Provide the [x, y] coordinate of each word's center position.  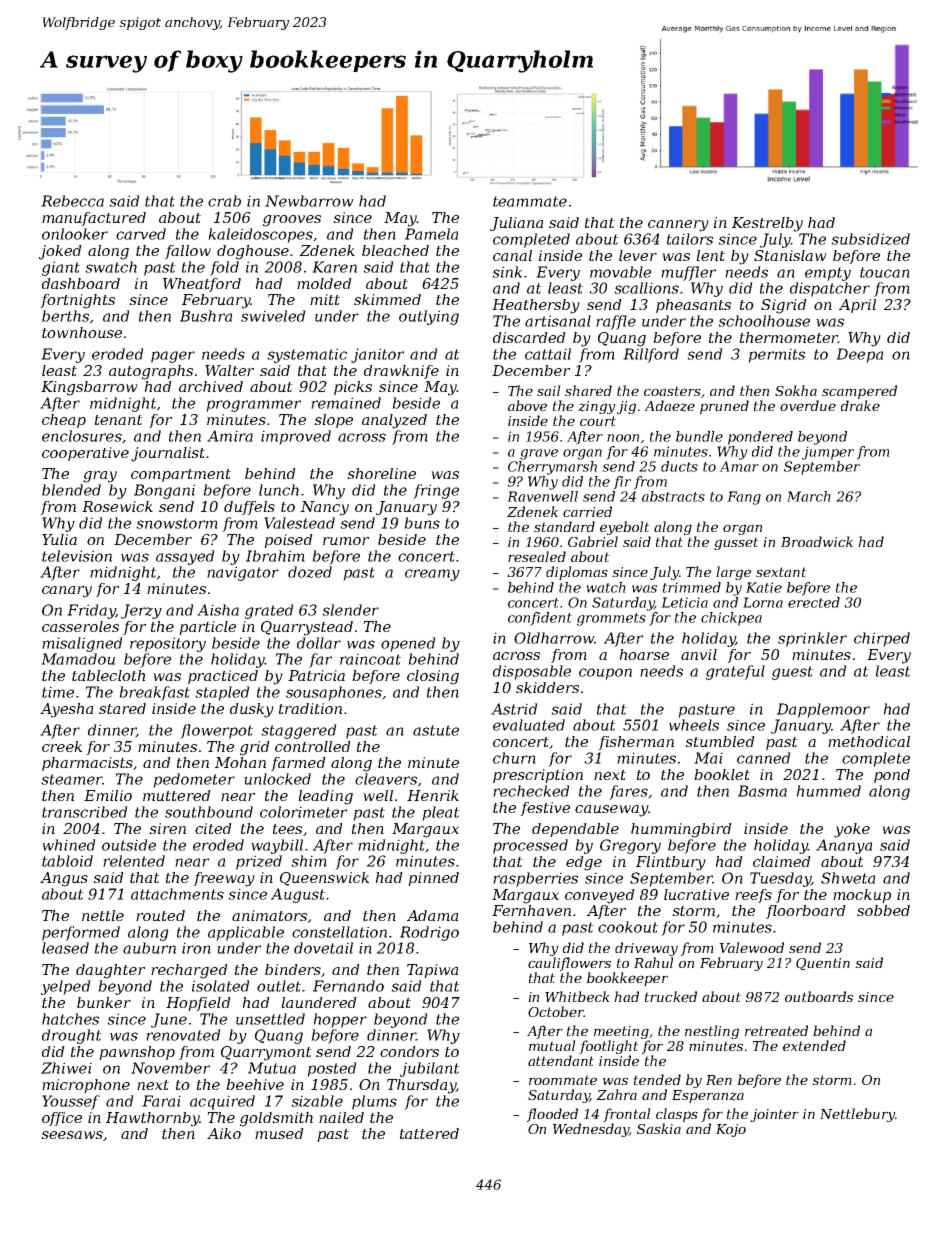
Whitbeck [577, 996]
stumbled [720, 741]
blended [71, 490]
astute [436, 730]
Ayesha [66, 710]
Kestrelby [767, 224]
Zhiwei [66, 1068]
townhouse [82, 332]
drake [860, 405]
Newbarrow [309, 201]
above [527, 405]
